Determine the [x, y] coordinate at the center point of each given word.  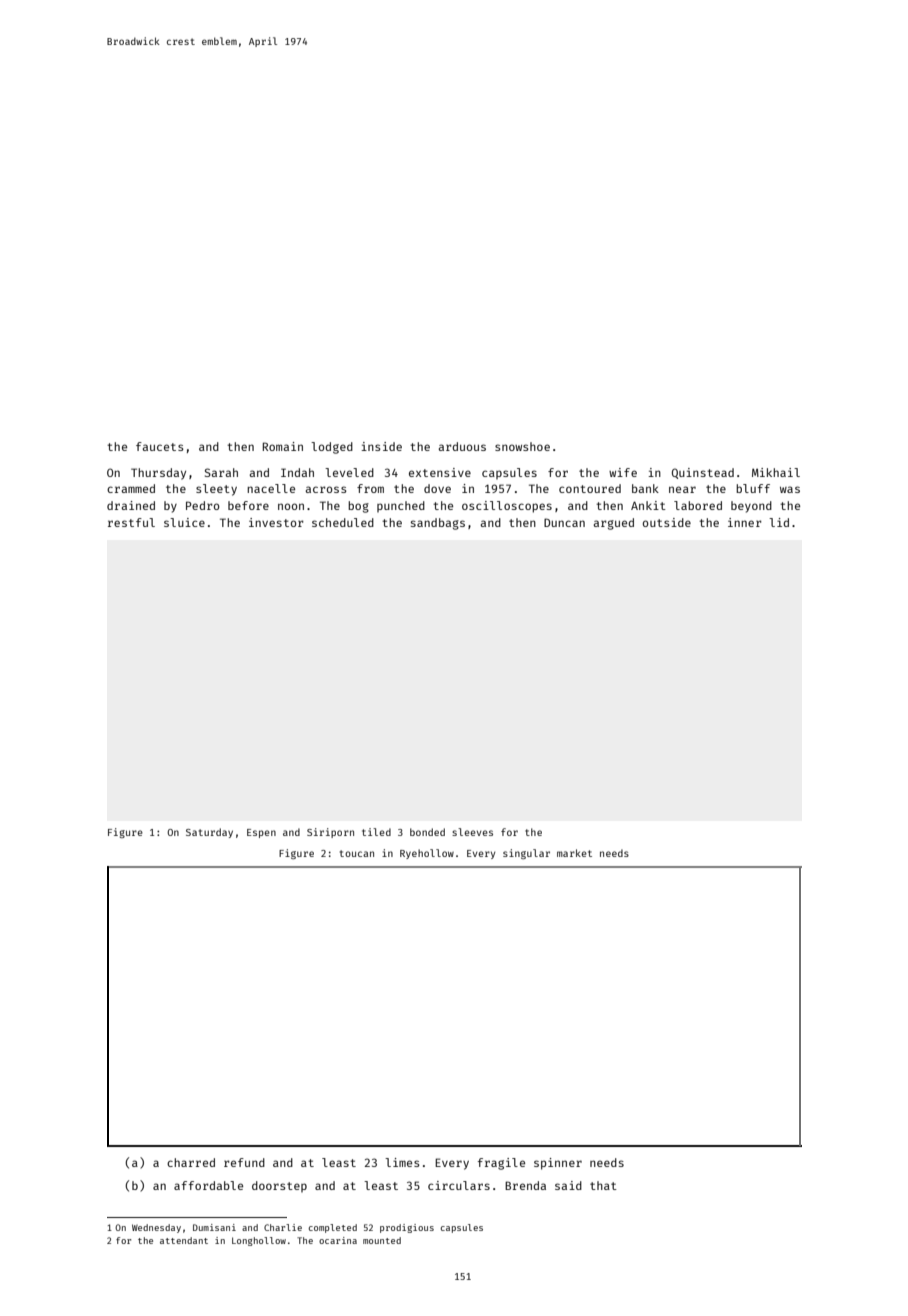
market [574, 853]
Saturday [209, 833]
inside [381, 446]
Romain [283, 446]
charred [191, 1162]
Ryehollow [427, 854]
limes [402, 1162]
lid [779, 522]
